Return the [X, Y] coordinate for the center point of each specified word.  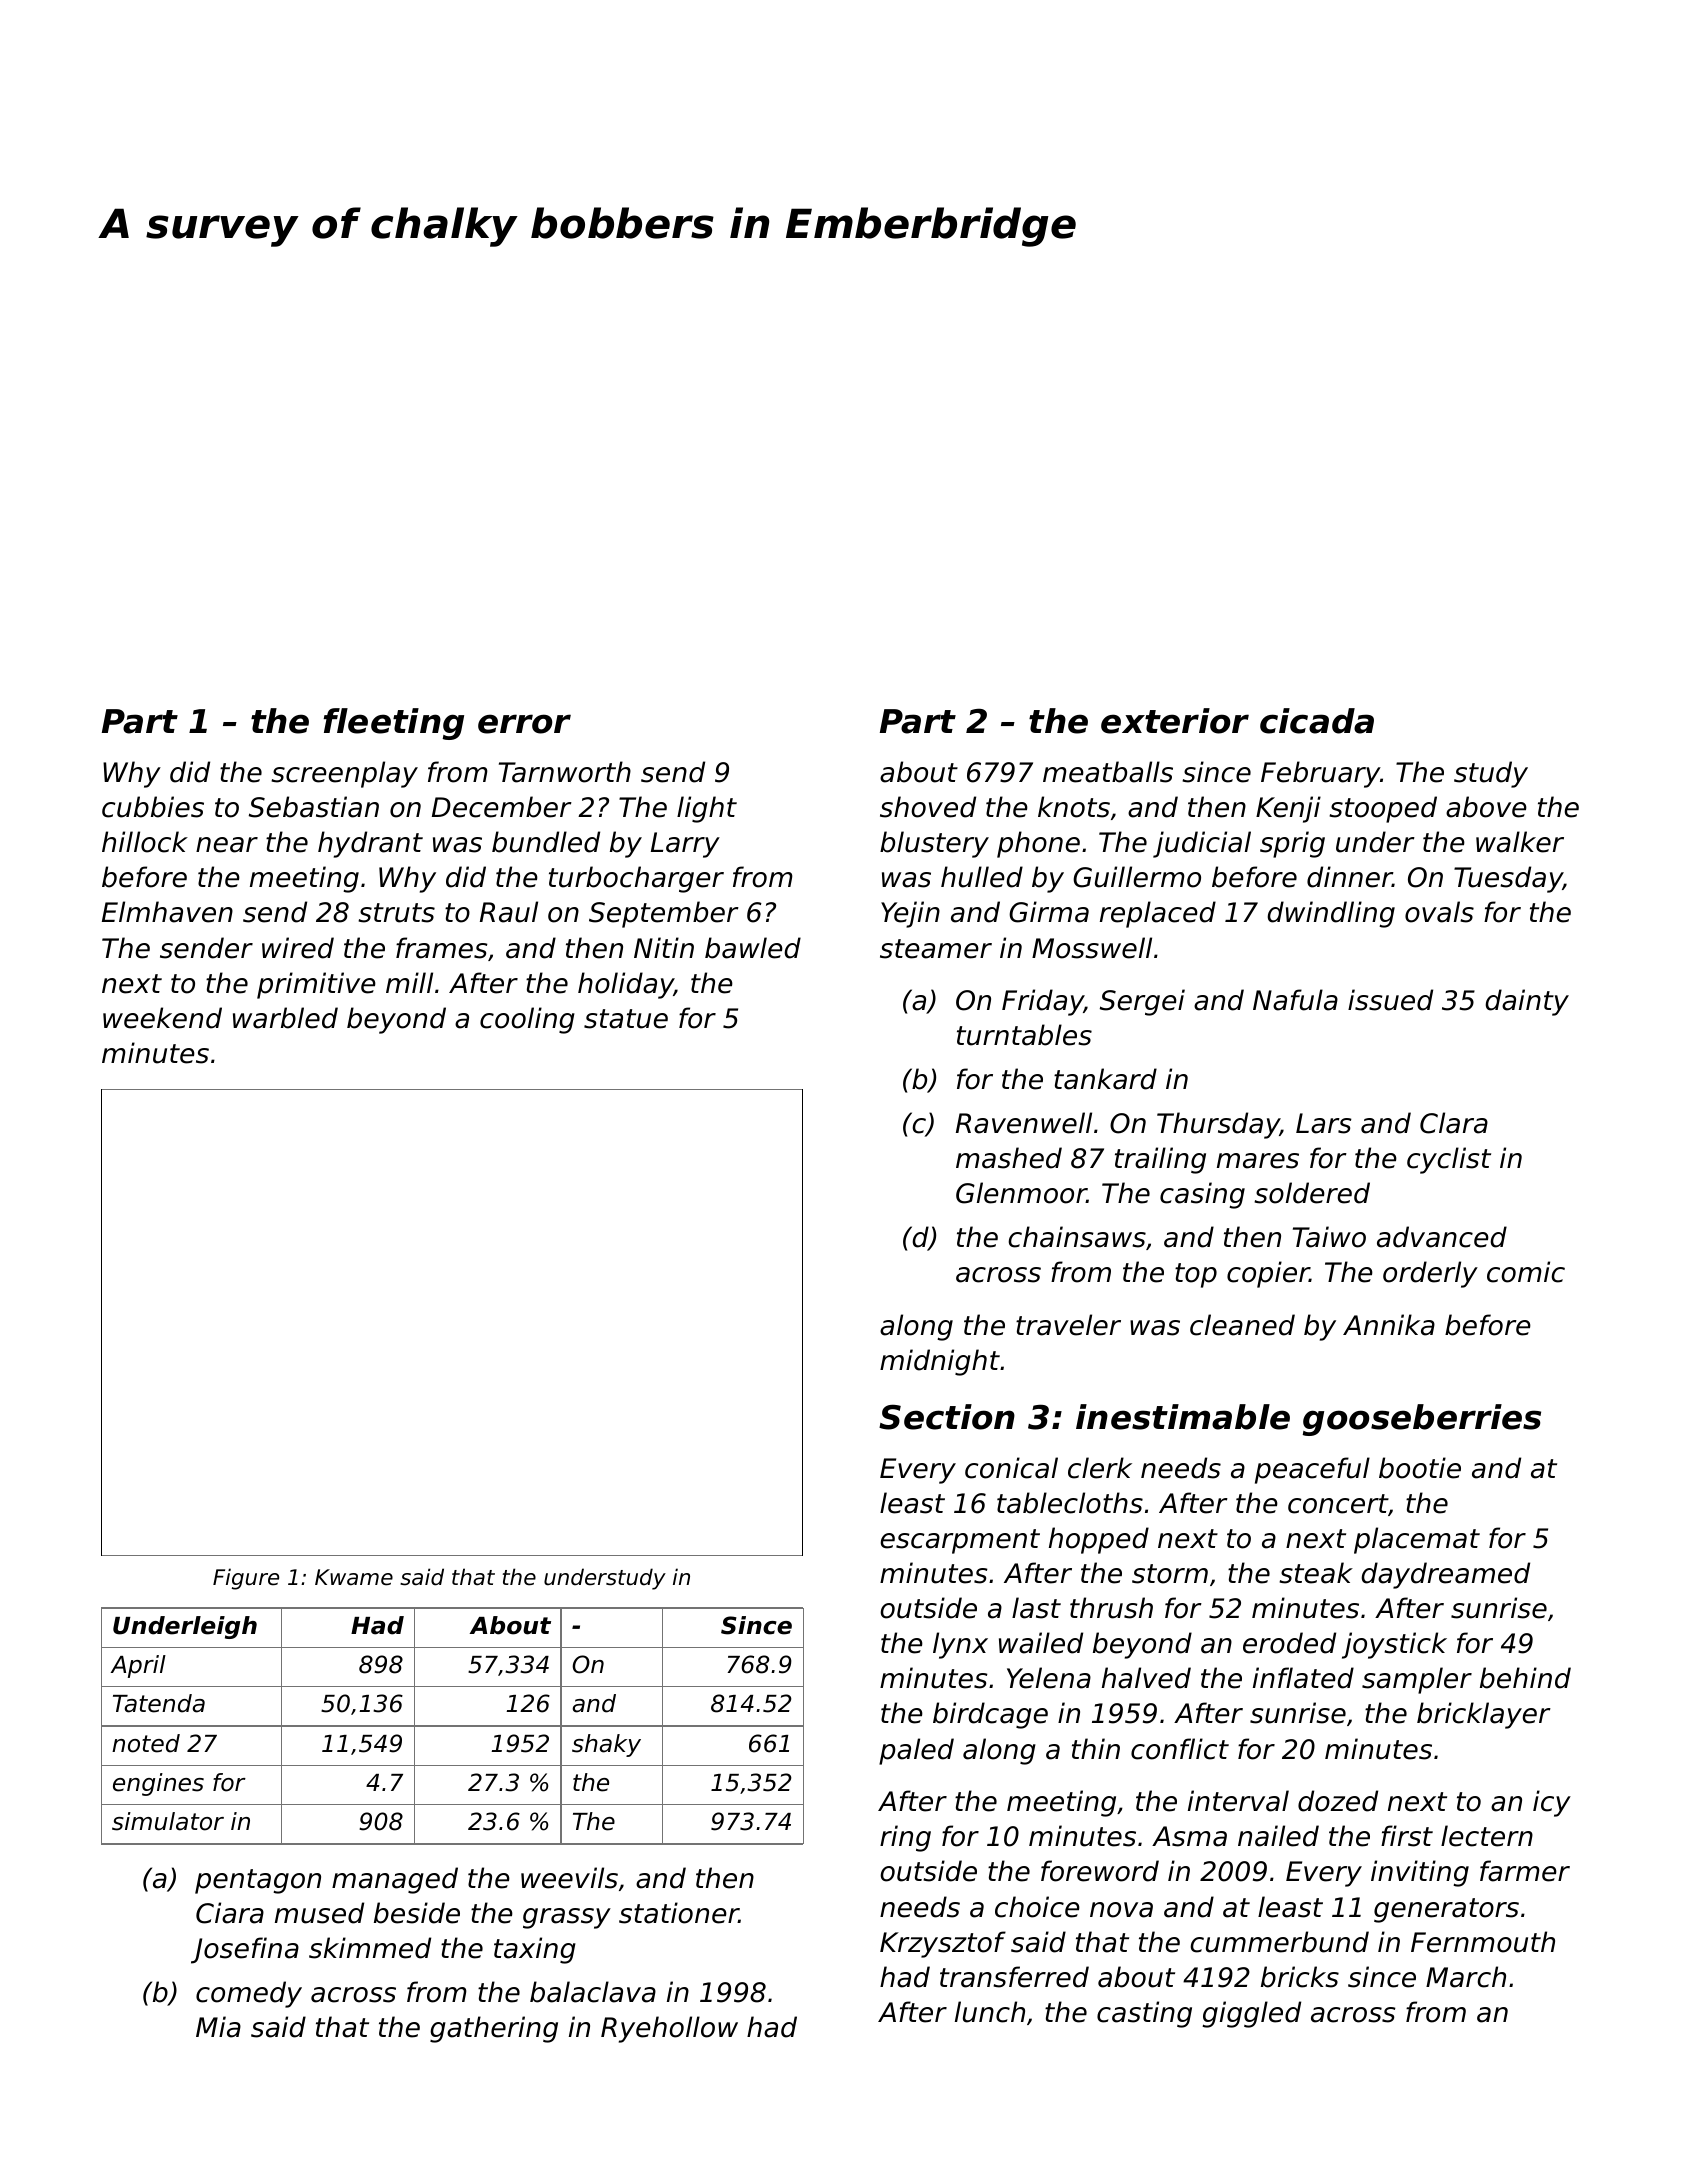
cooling [527, 1020]
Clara [1454, 1123]
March [1466, 1977]
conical [1011, 1468]
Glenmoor [1021, 1193]
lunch [990, 2012]
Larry [685, 845]
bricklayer [1484, 1715]
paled [916, 1751]
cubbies [153, 807]
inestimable [1183, 1417]
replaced [1158, 914]
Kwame [354, 1577]
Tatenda [159, 1703]
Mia [218, 2027]
